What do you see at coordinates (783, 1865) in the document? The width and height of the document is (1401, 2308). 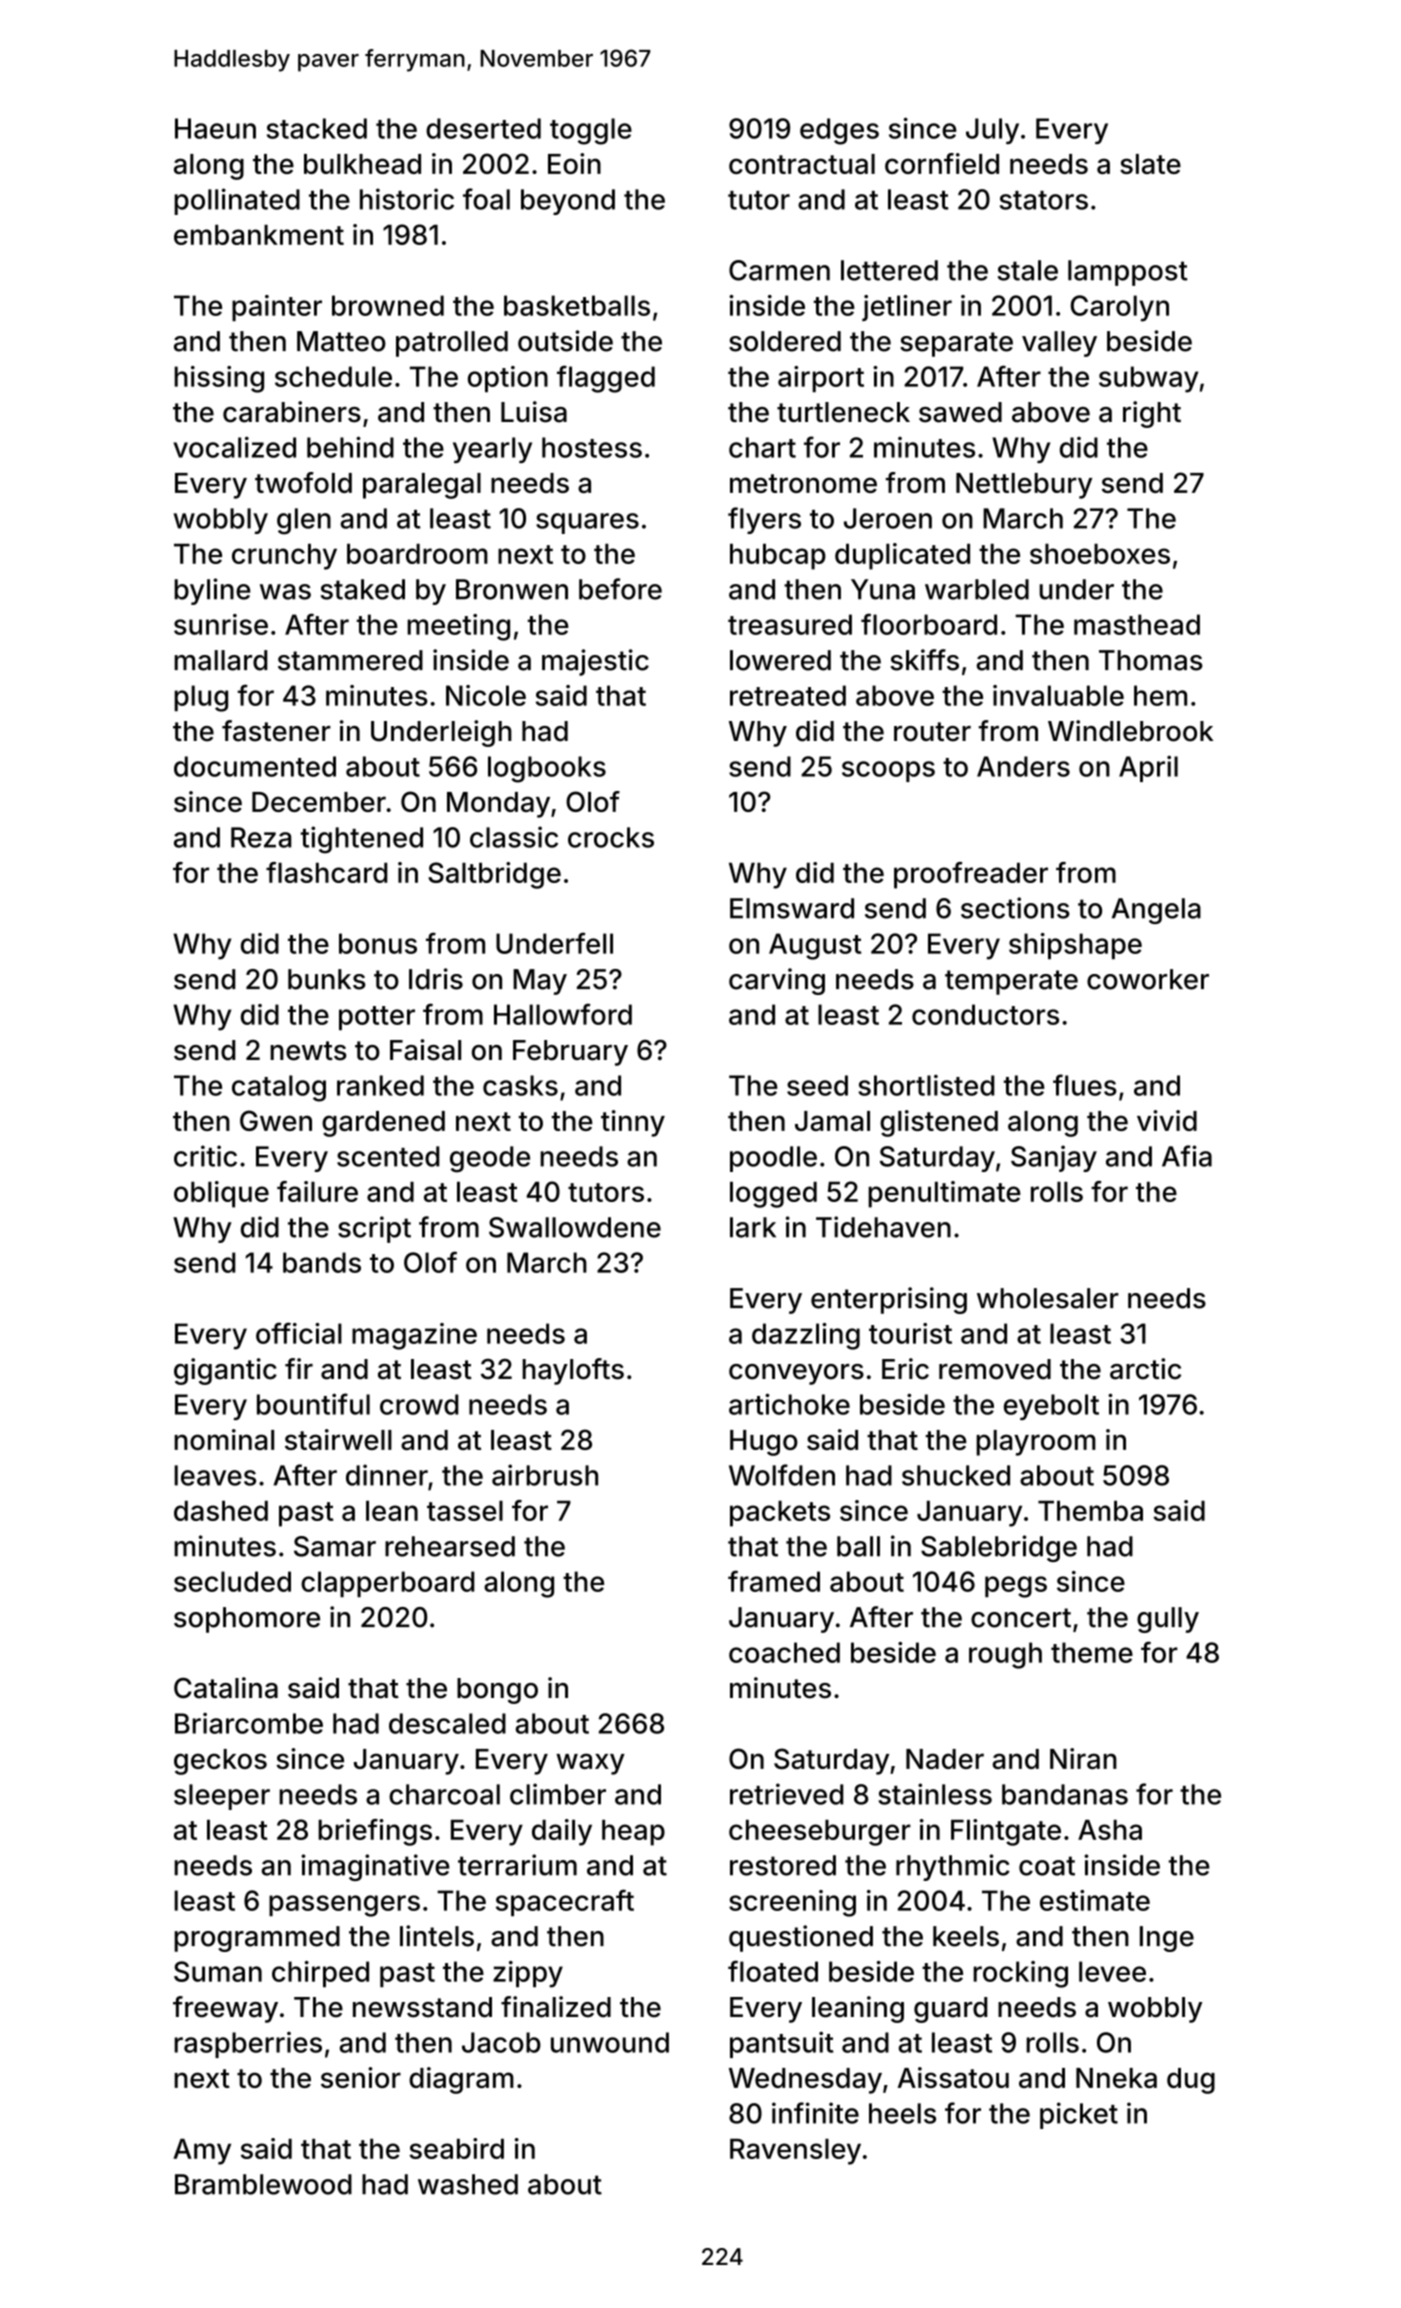 I see `restored` at bounding box center [783, 1865].
